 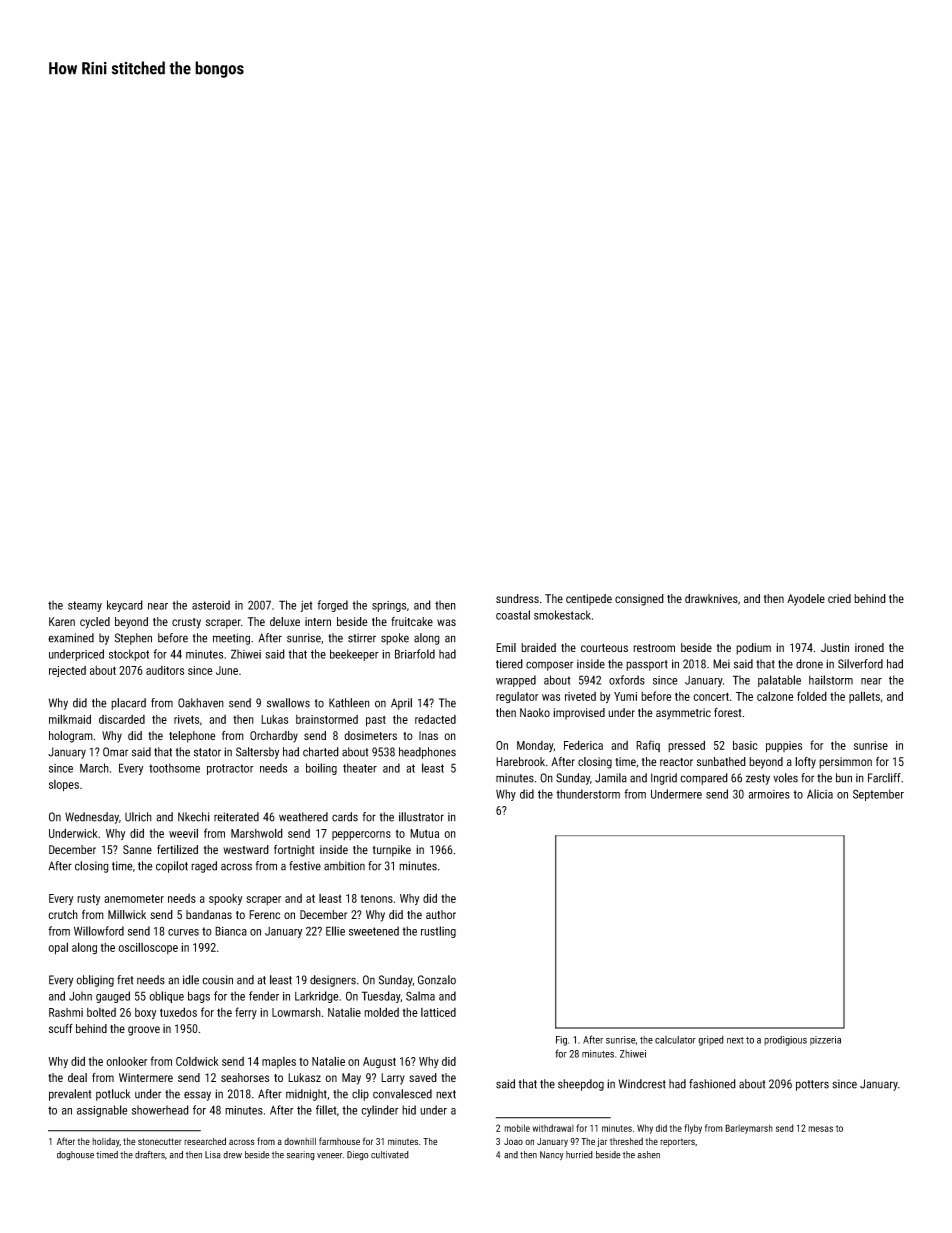 I want to click on keycard, so click(x=125, y=606).
